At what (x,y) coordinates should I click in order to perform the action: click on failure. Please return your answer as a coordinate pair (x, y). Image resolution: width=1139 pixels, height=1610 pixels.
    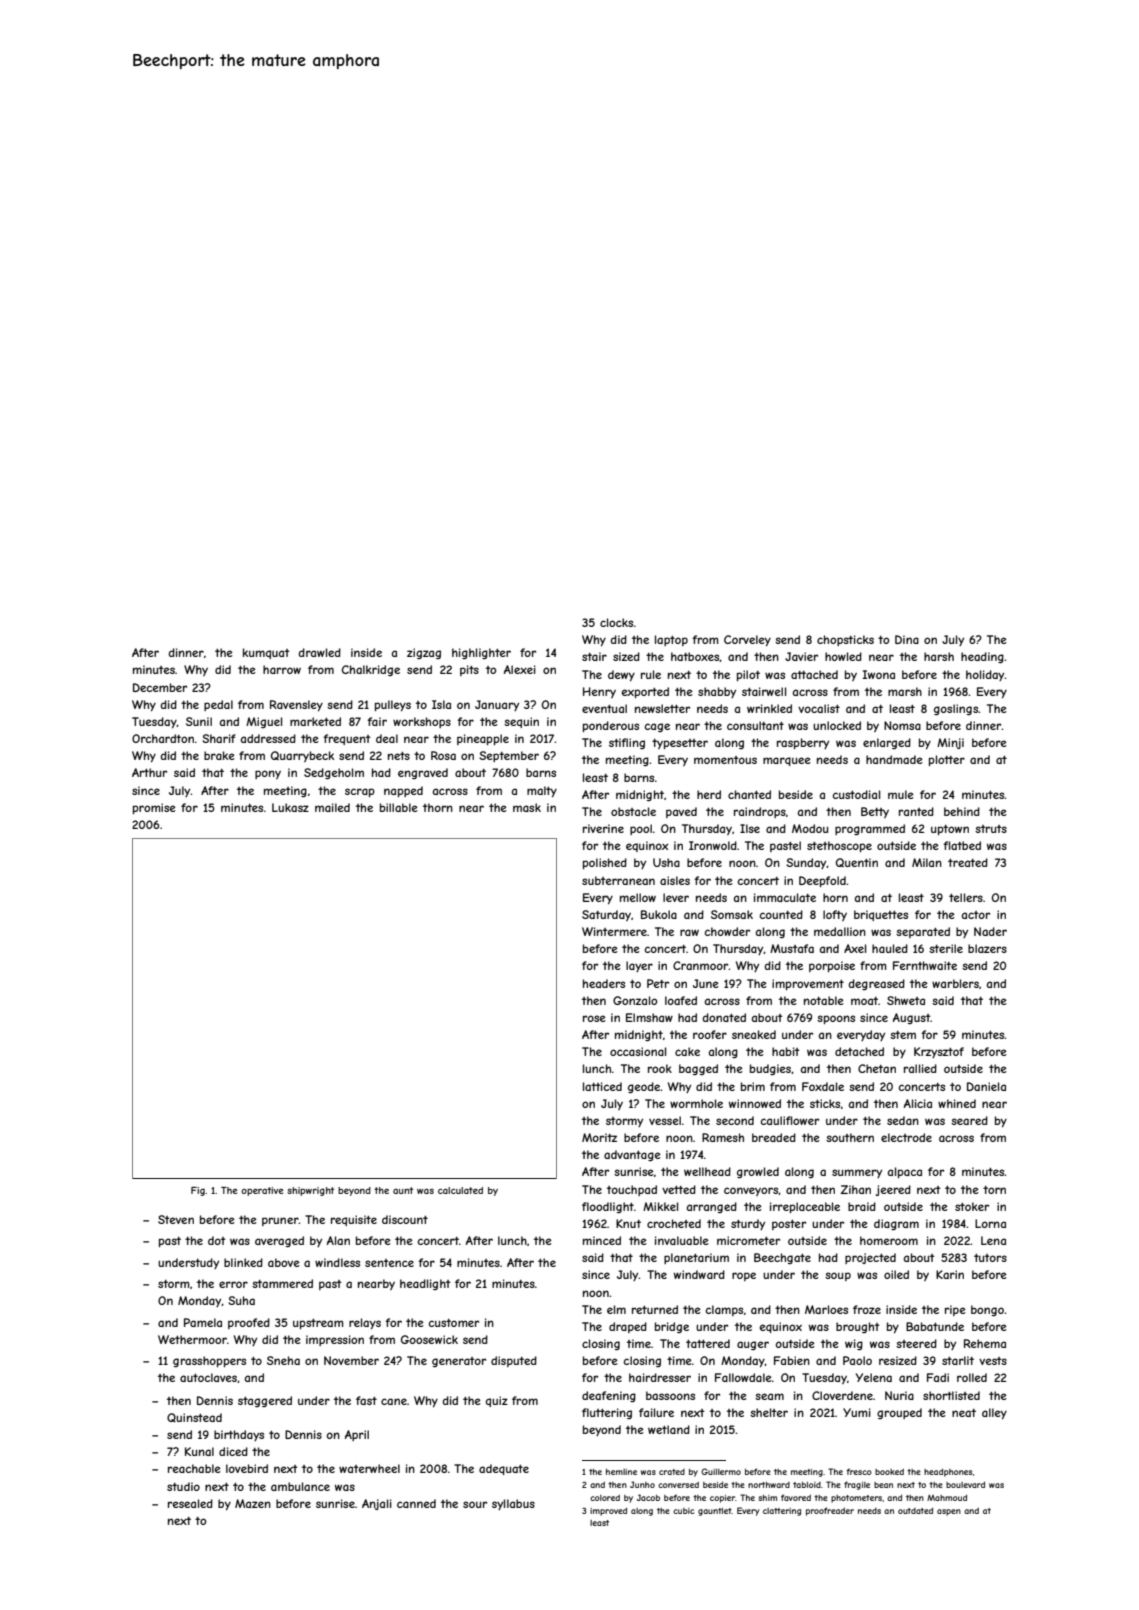
    Looking at the image, I should click on (656, 1412).
